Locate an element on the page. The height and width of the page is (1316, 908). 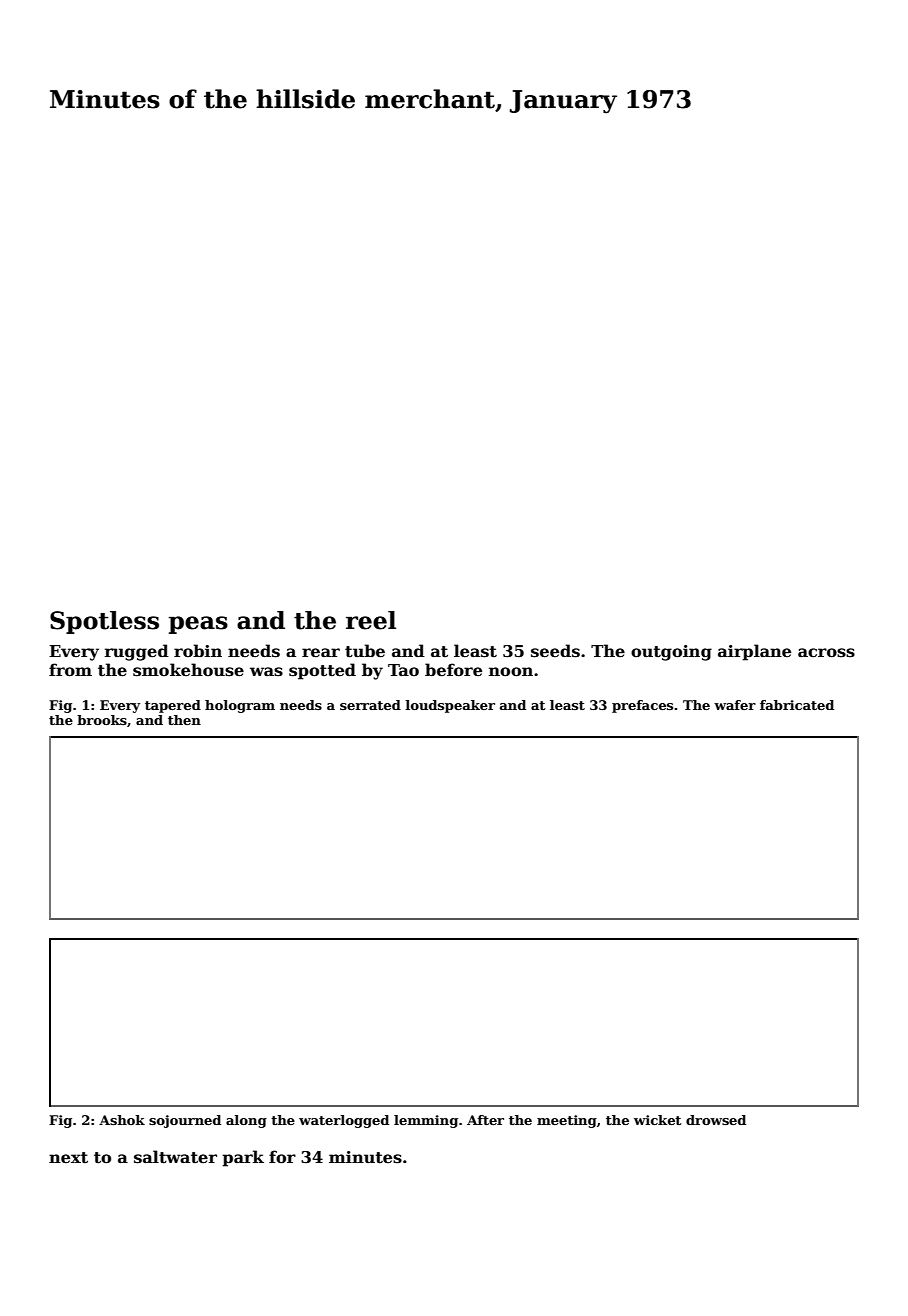
prefaces is located at coordinates (642, 706).
